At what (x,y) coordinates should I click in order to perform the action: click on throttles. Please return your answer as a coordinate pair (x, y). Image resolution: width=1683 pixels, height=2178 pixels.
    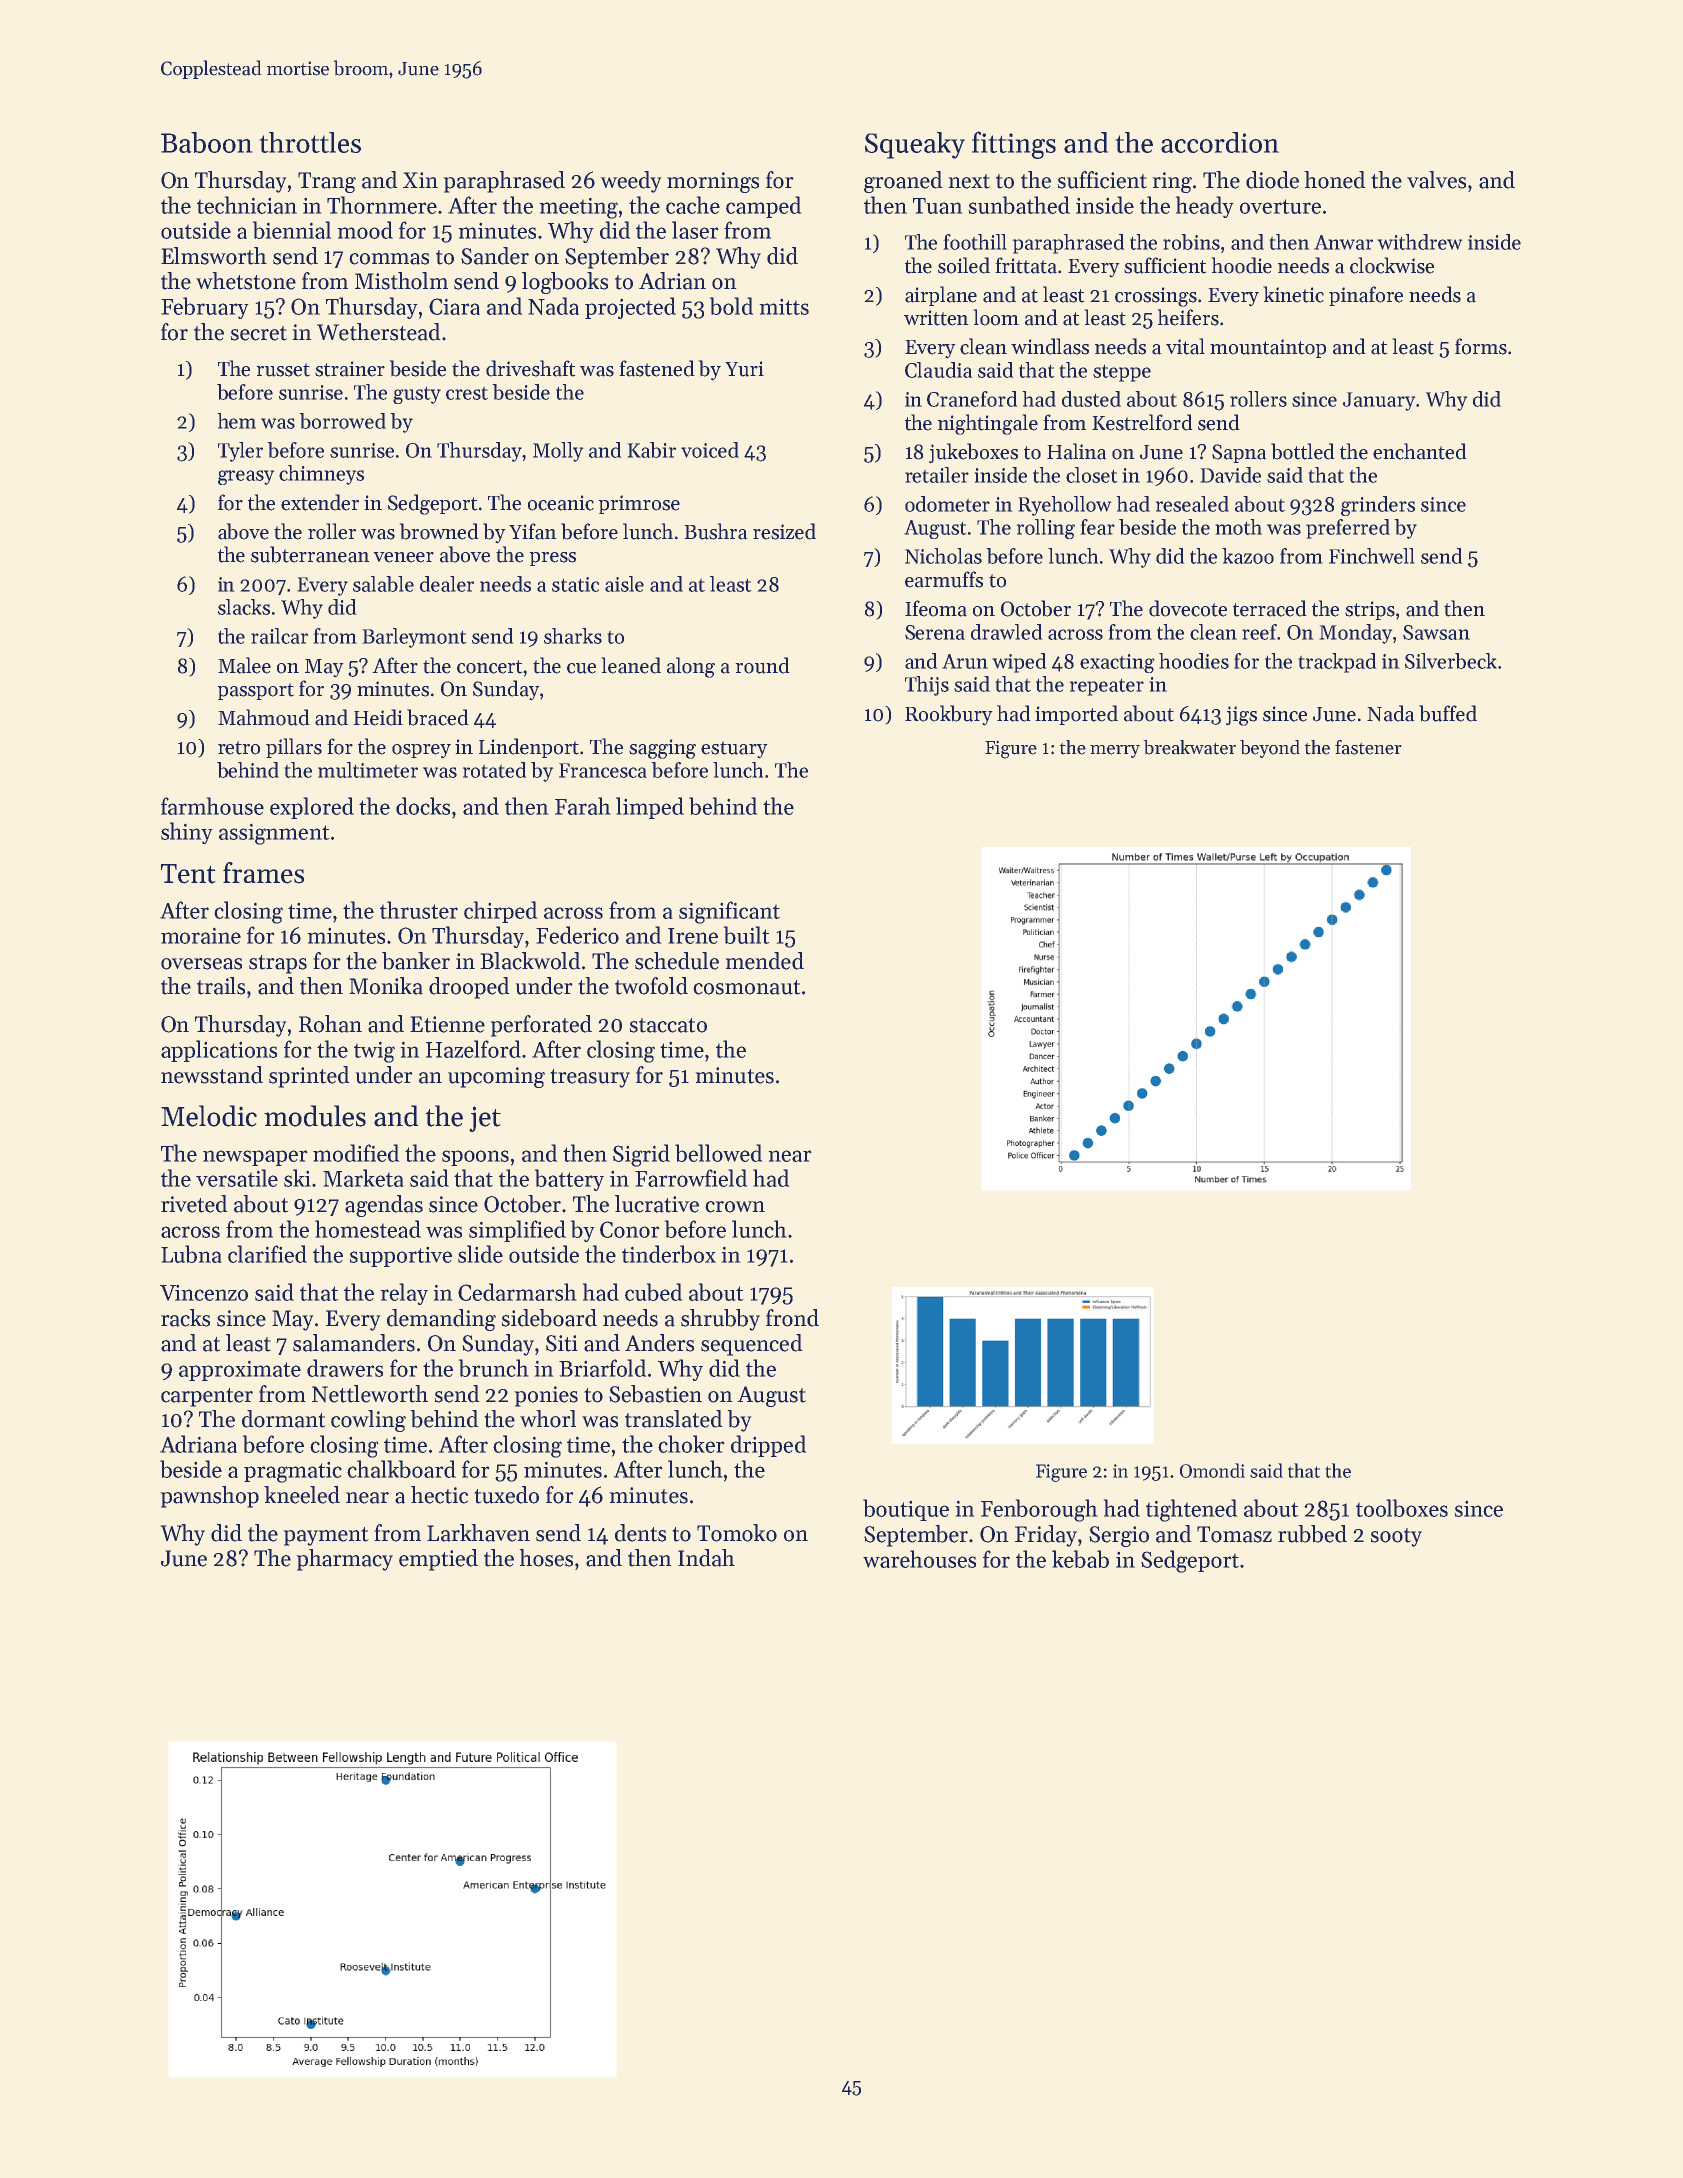
    Looking at the image, I should click on (310, 142).
